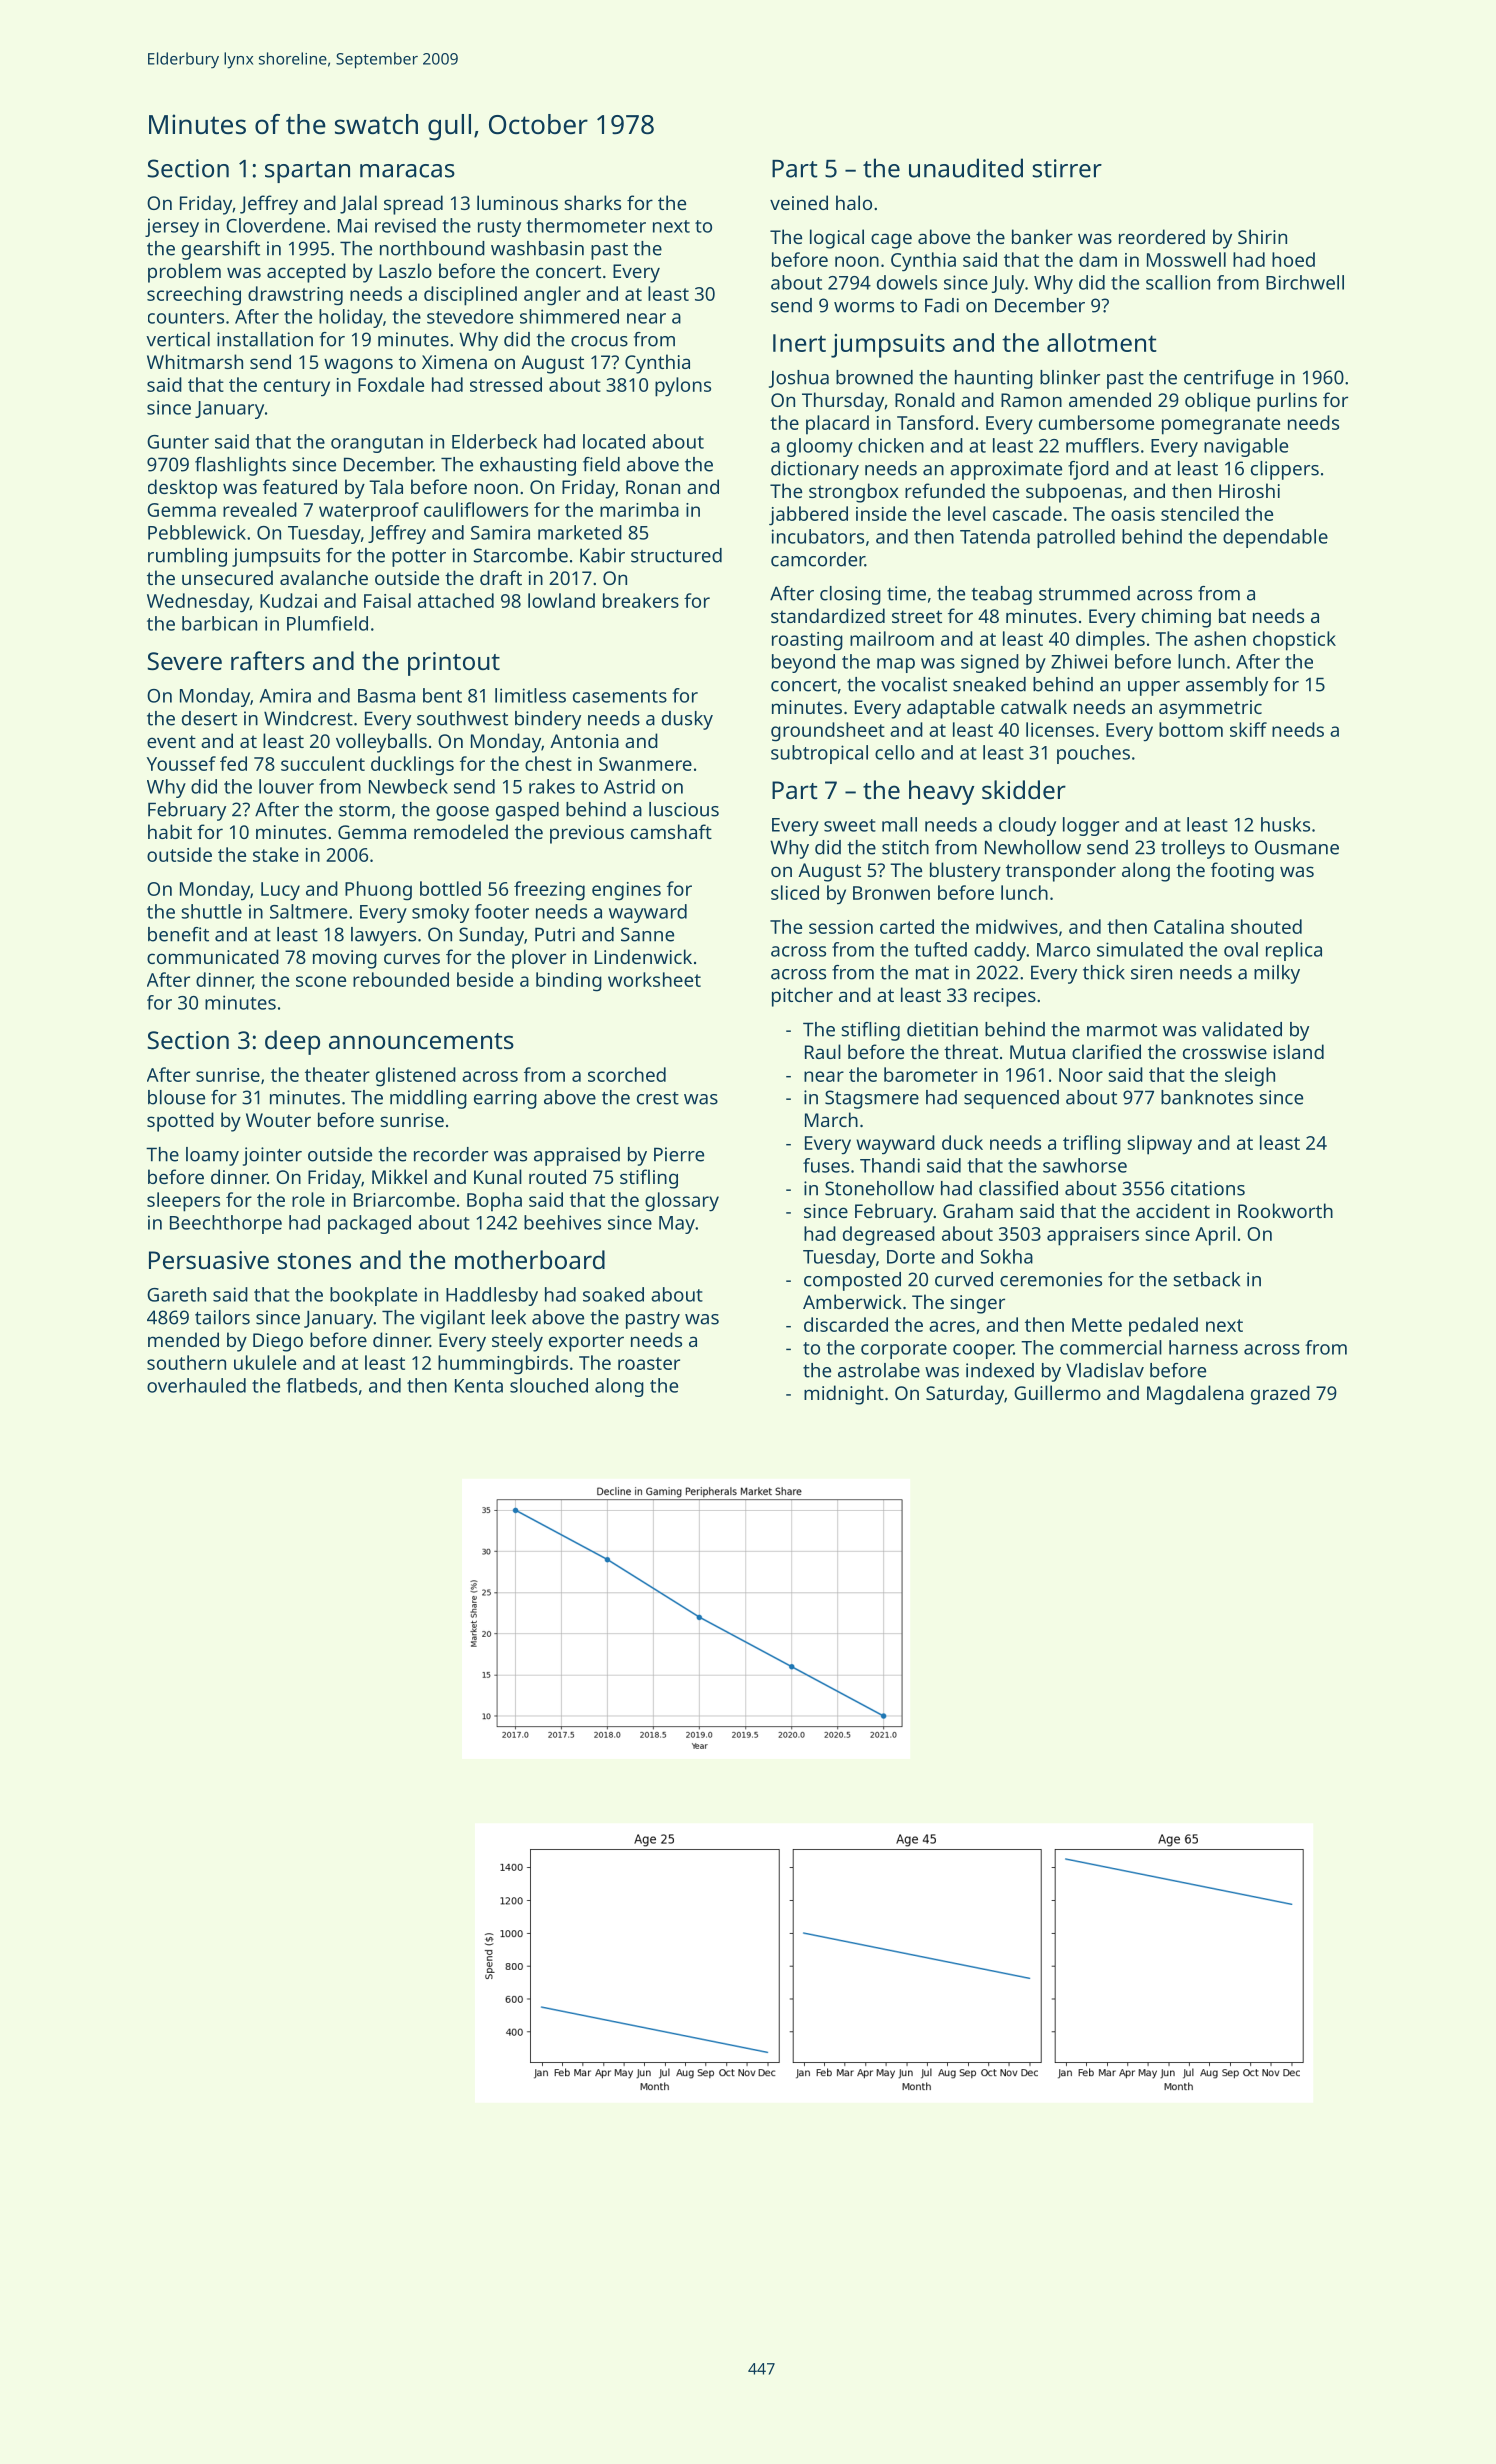 The image size is (1496, 2464). Describe the element at coordinates (1106, 1051) in the image. I see `clarified` at that location.
